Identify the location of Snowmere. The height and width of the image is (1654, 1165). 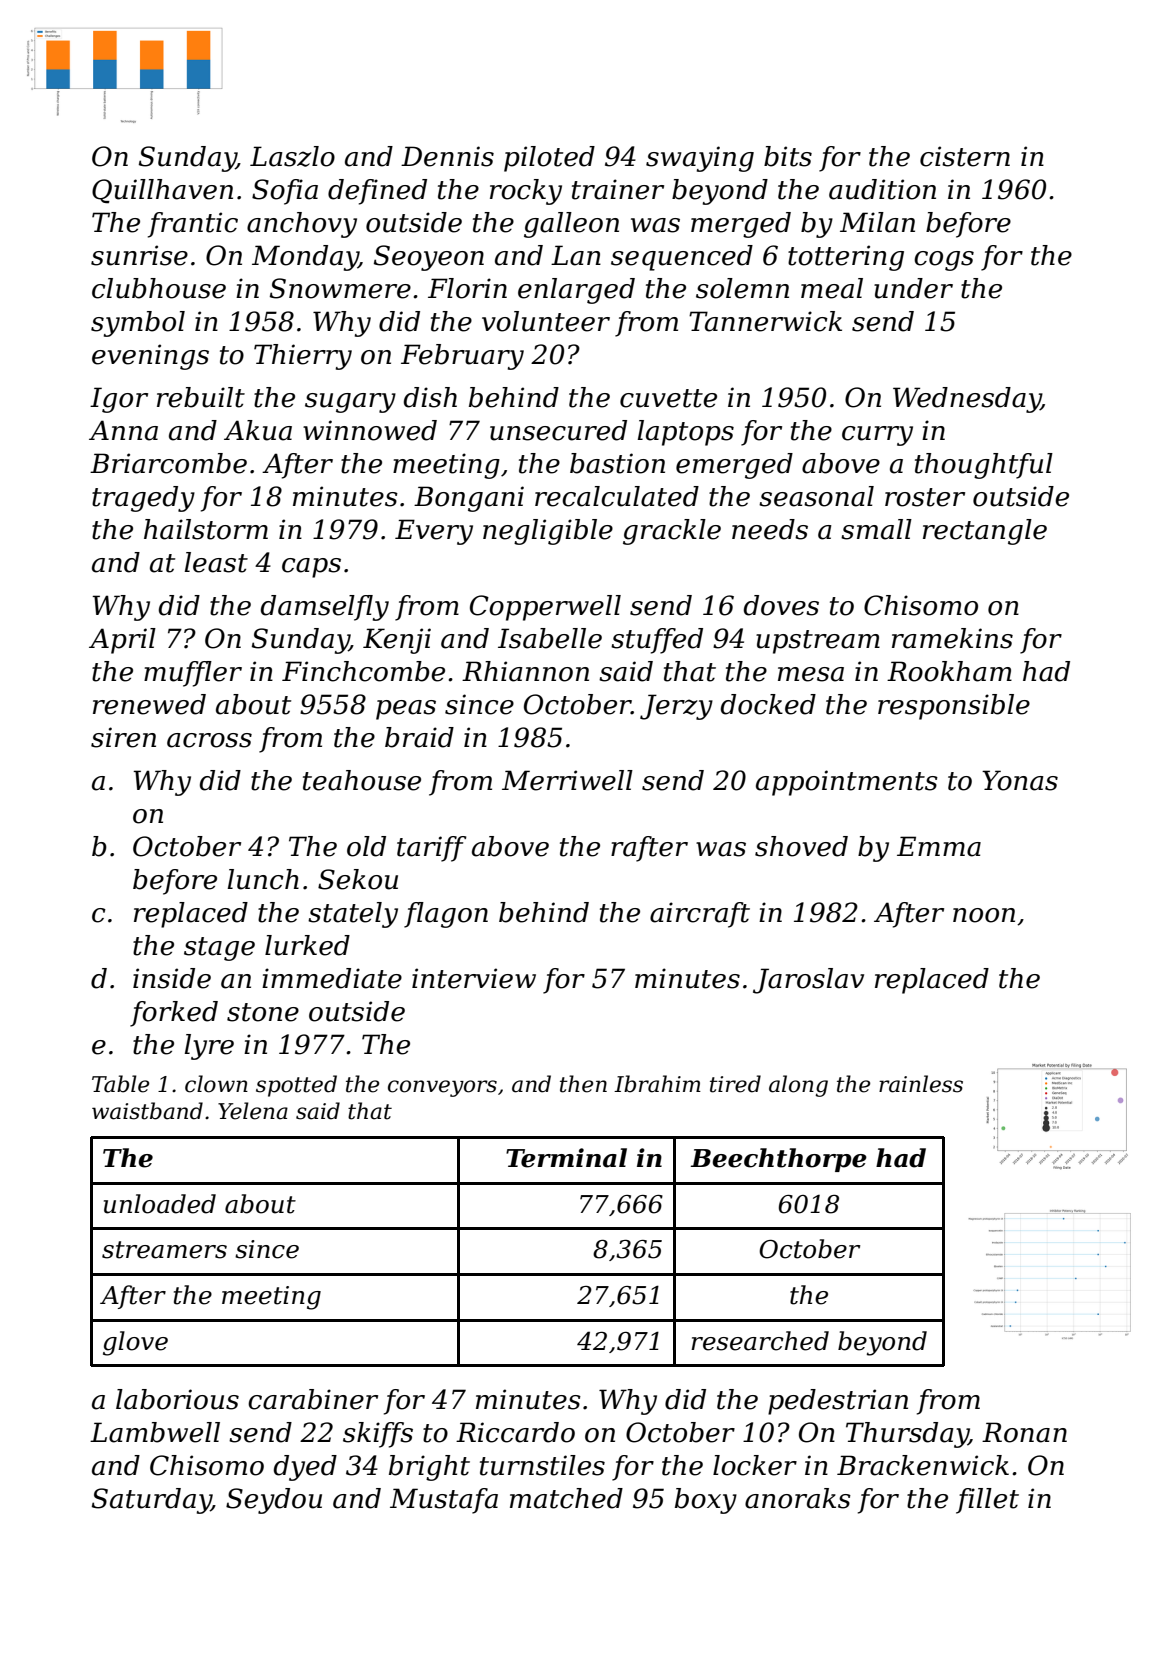
(340, 288).
